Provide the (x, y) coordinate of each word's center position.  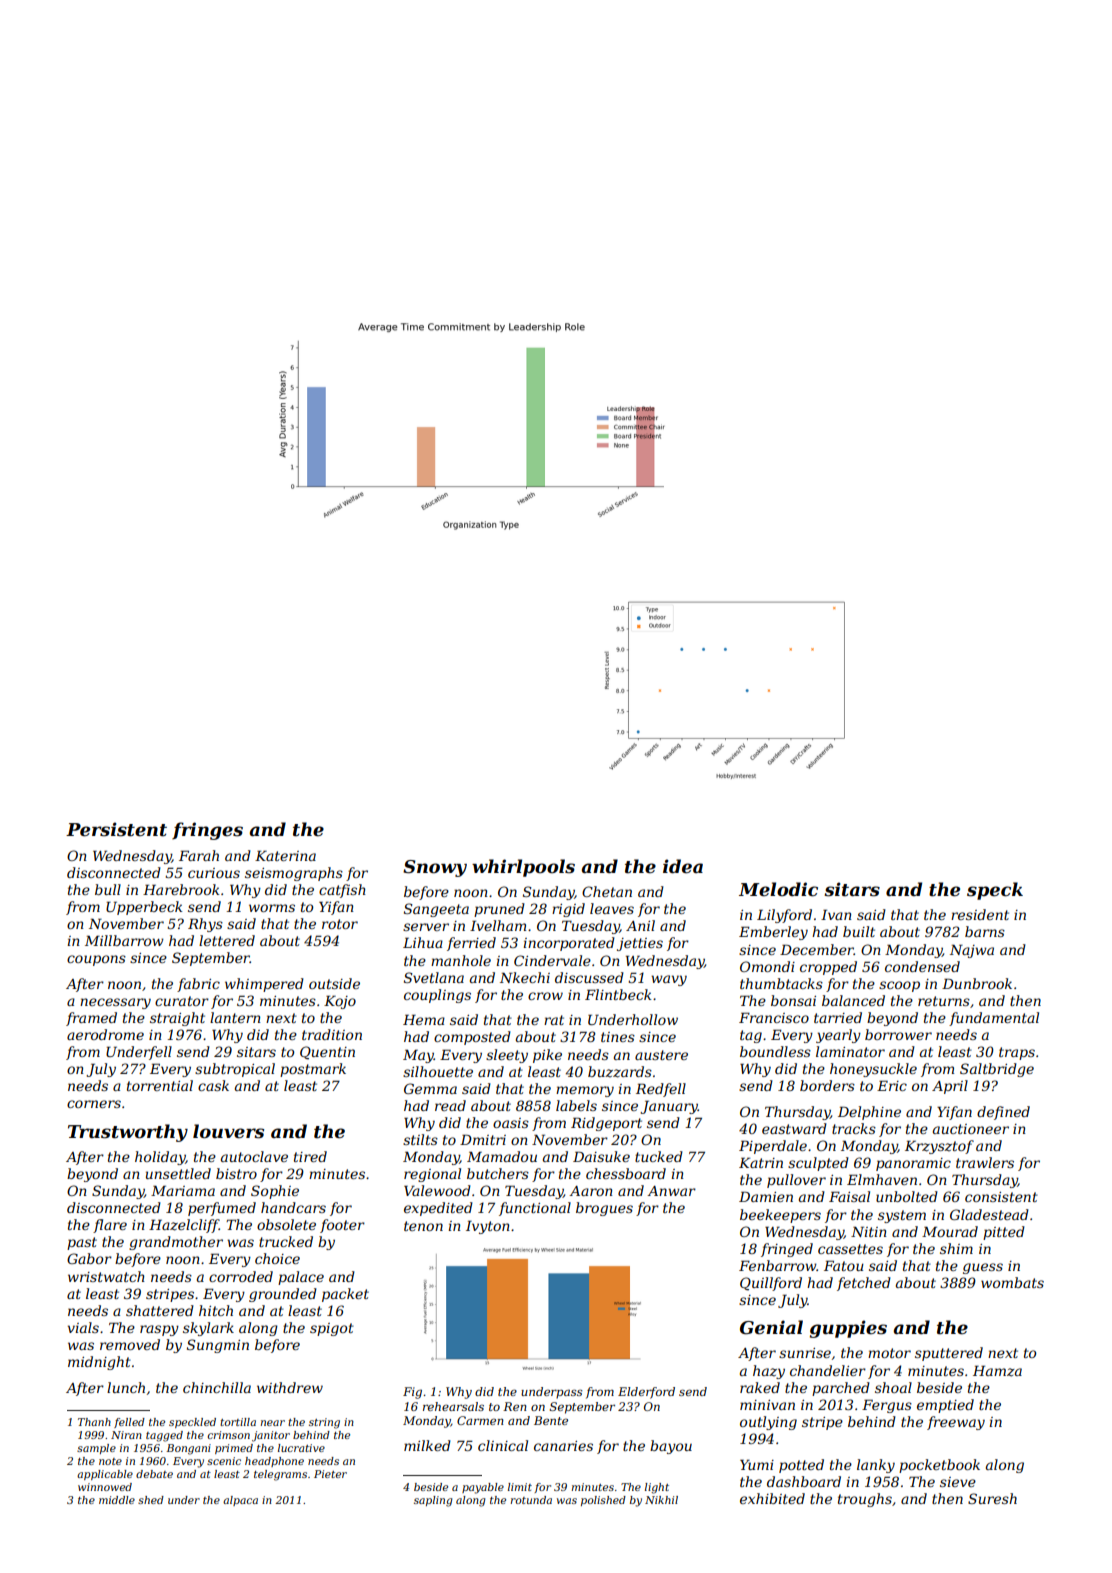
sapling (433, 1501)
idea (683, 866)
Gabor (89, 1258)
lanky (876, 1466)
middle (117, 1500)
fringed (787, 1250)
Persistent (116, 829)
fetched (864, 1284)
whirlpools (523, 868)
